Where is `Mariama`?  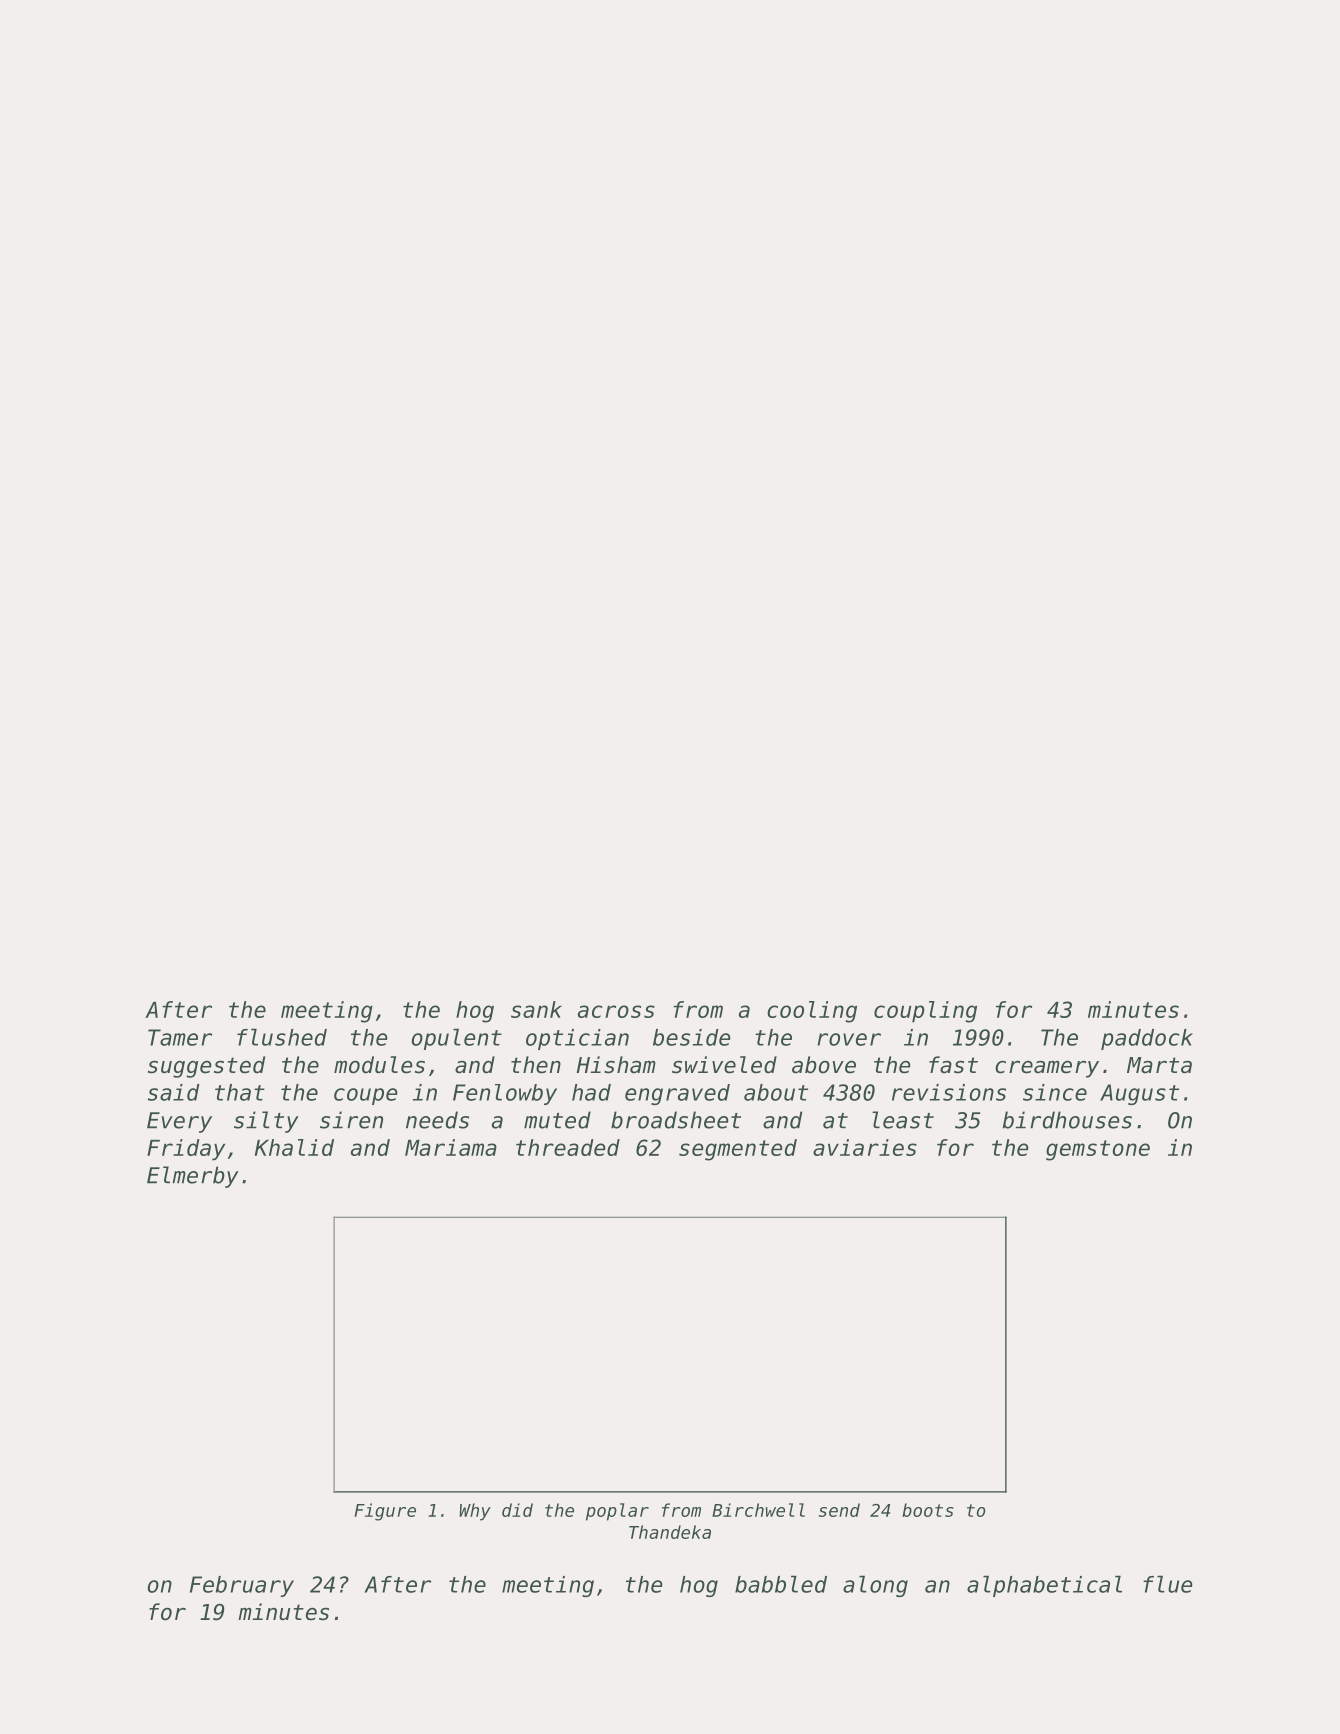
Mariama is located at coordinates (451, 1147).
